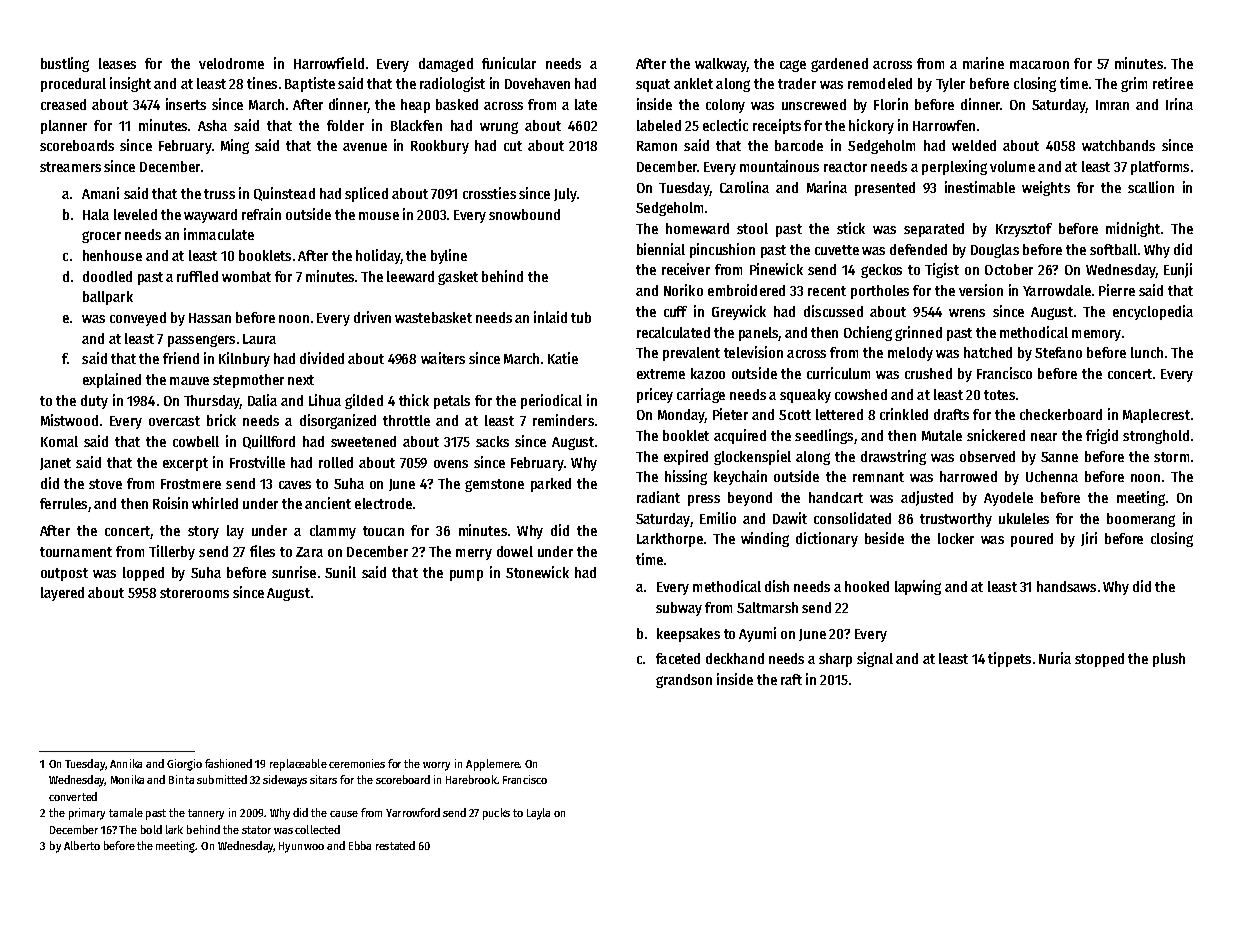  Describe the element at coordinates (956, 538) in the image. I see `locker` at that location.
